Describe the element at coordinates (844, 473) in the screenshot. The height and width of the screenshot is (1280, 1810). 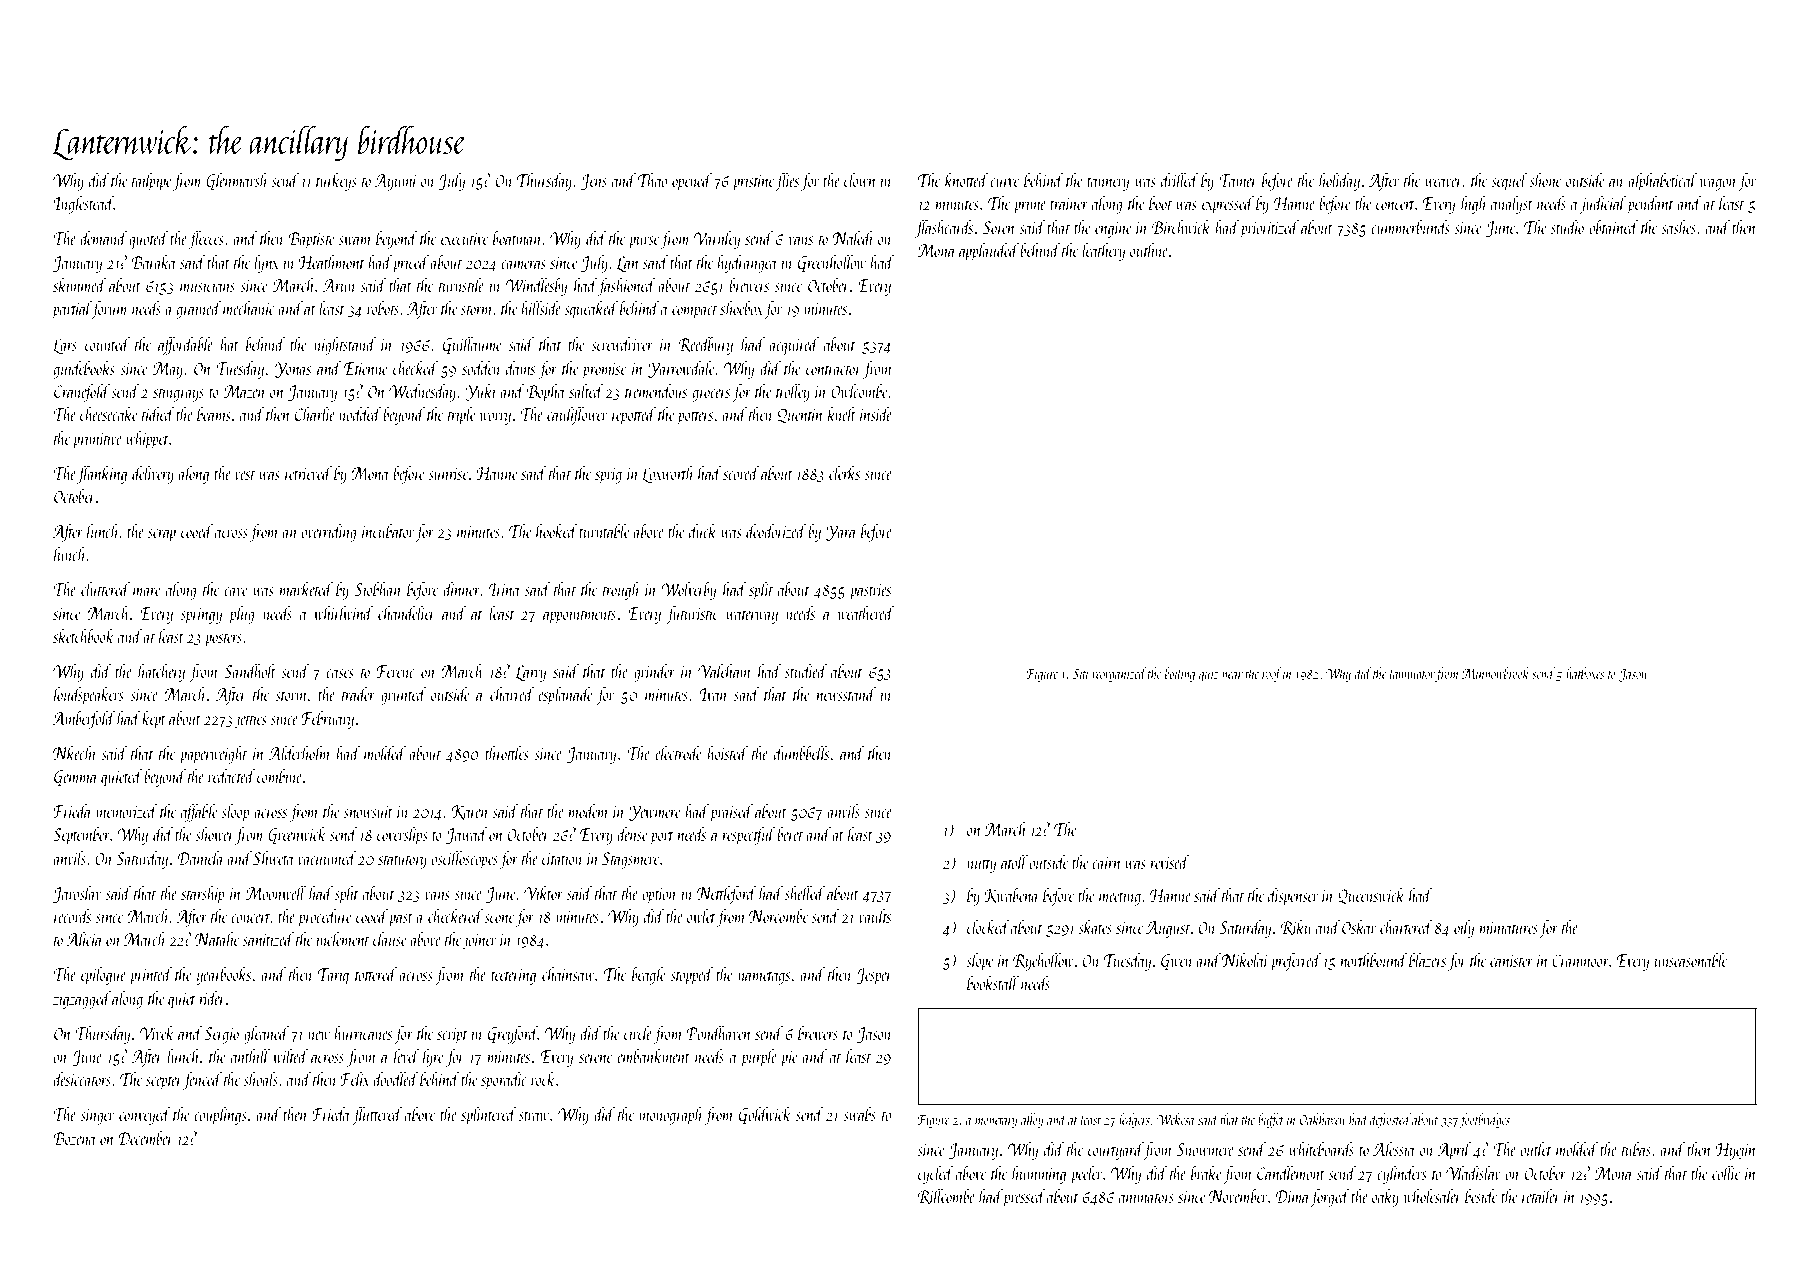
I see `clerks` at that location.
